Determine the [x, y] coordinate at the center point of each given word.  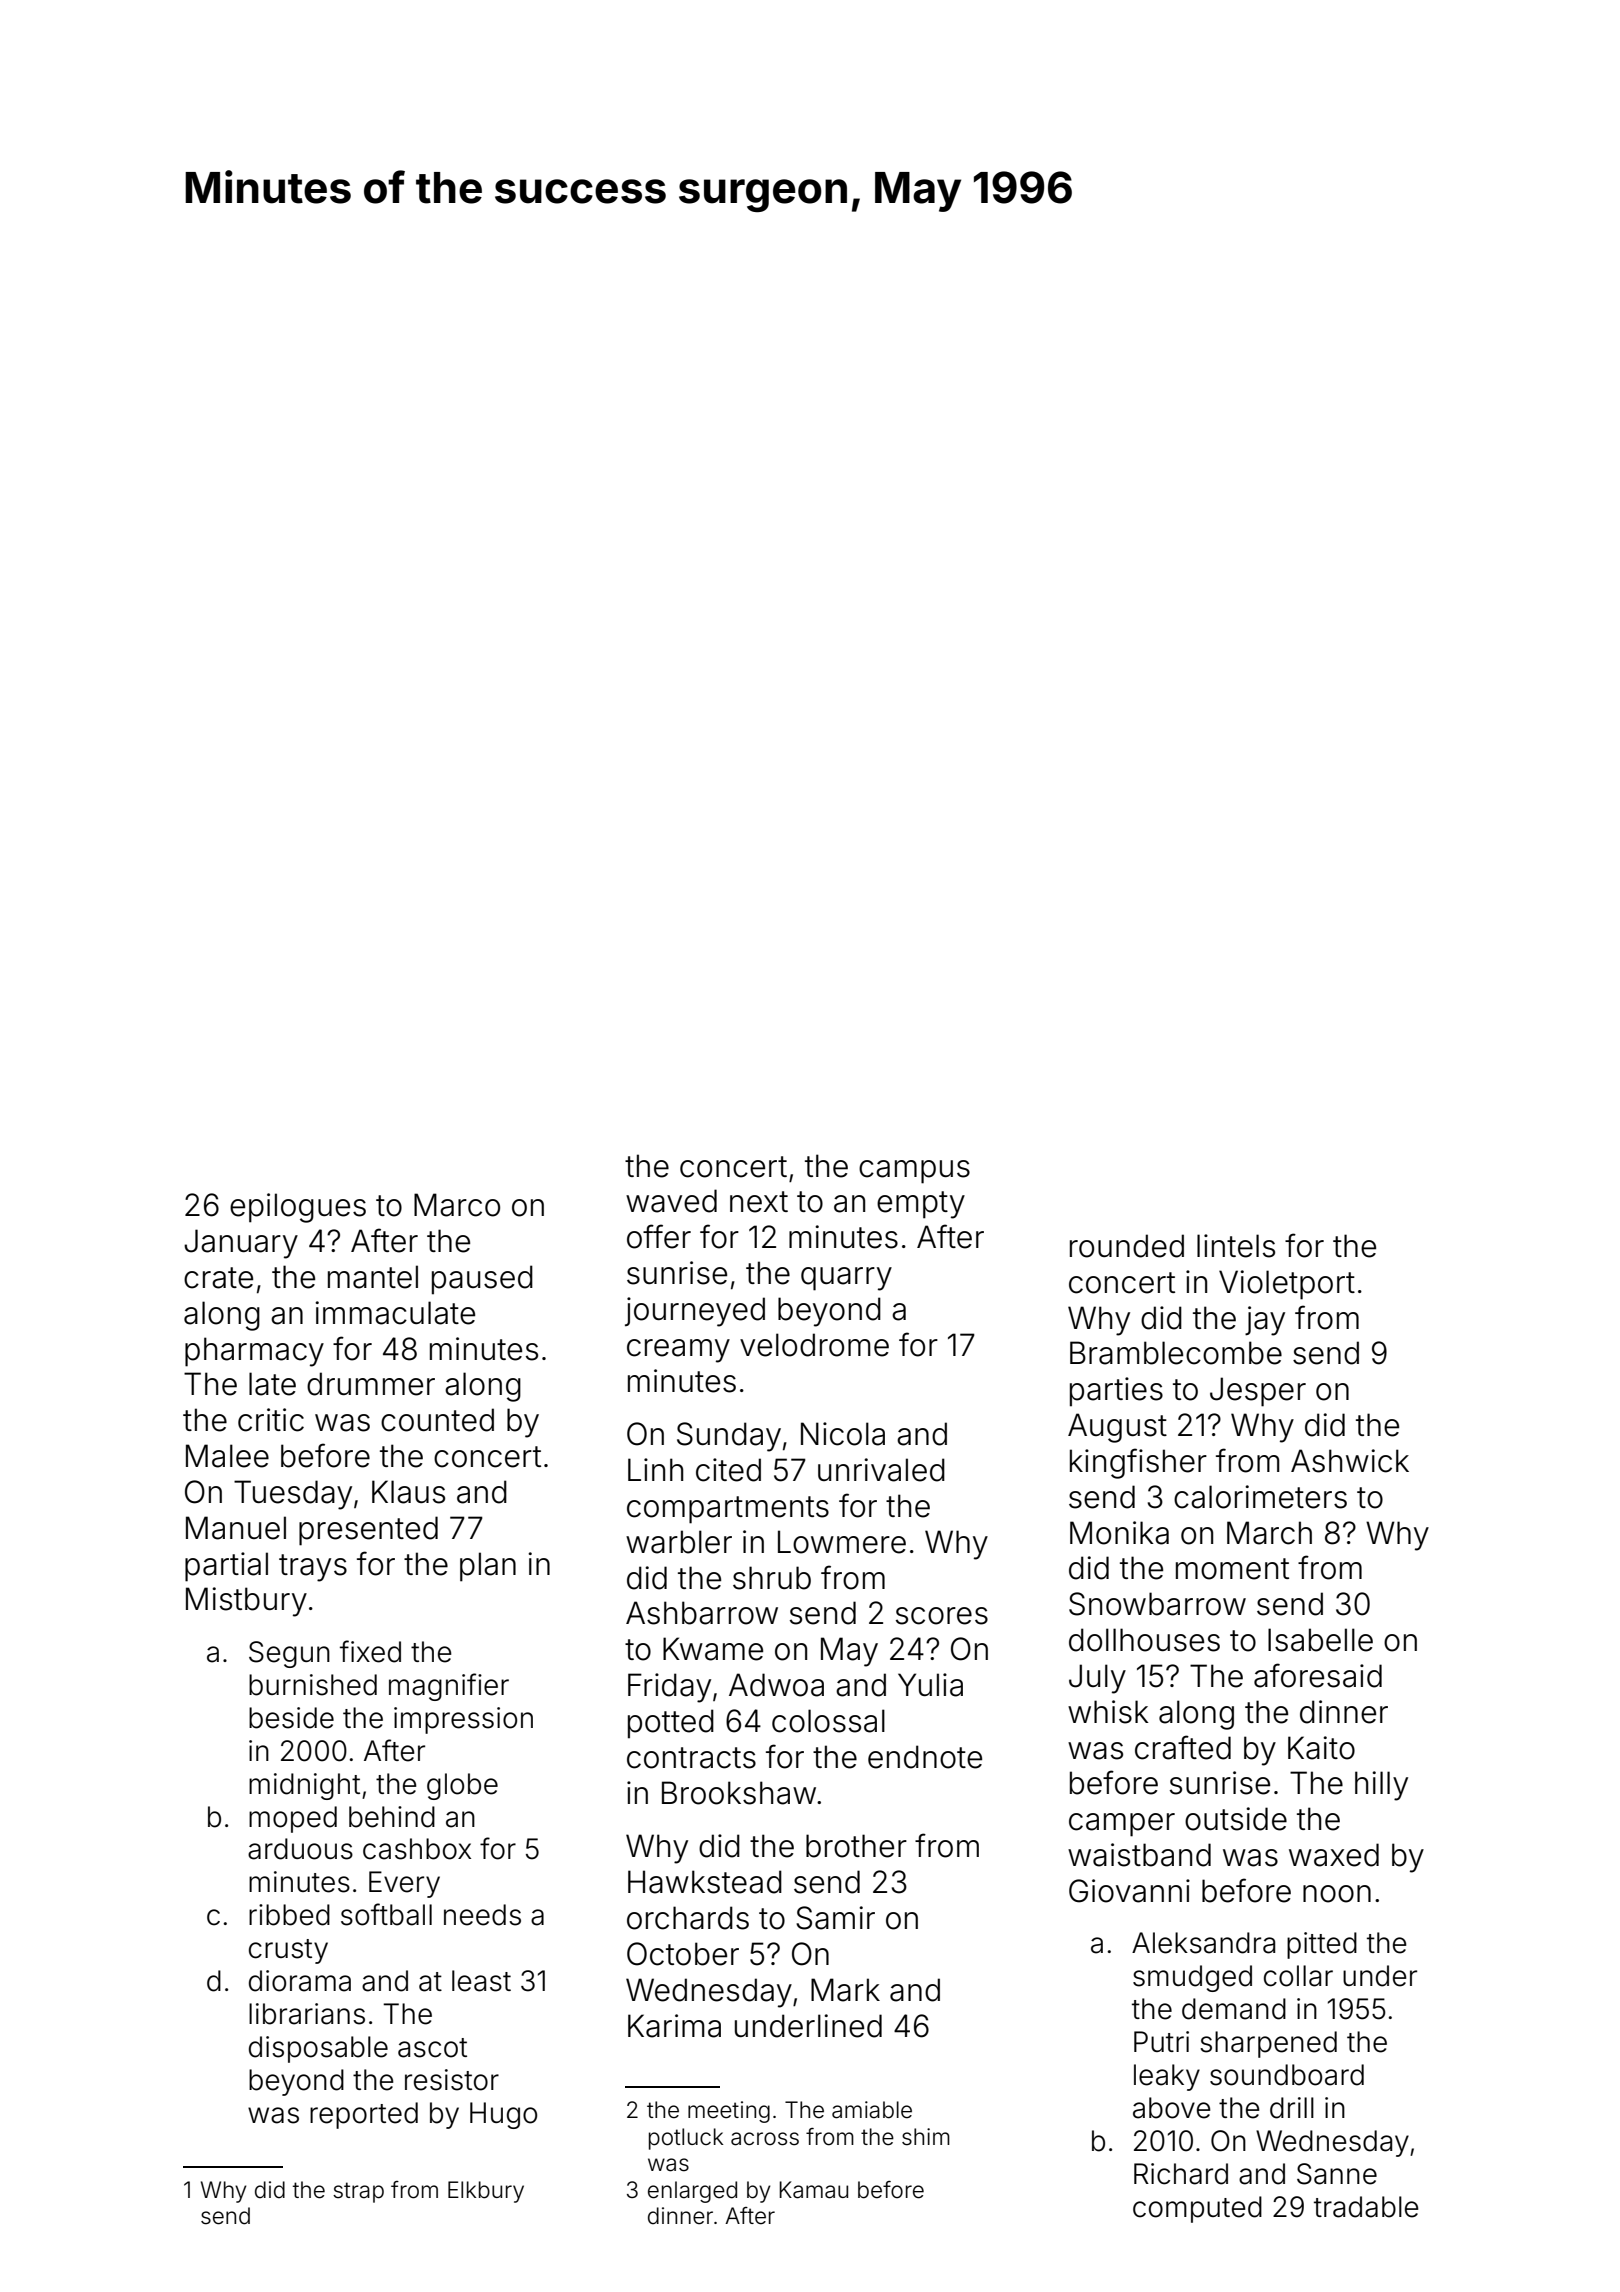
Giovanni [1129, 1891]
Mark [845, 1990]
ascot [432, 2048]
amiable [872, 2110]
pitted [1322, 1945]
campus [914, 1172]
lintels [1236, 1246]
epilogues [298, 1208]
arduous [300, 1849]
